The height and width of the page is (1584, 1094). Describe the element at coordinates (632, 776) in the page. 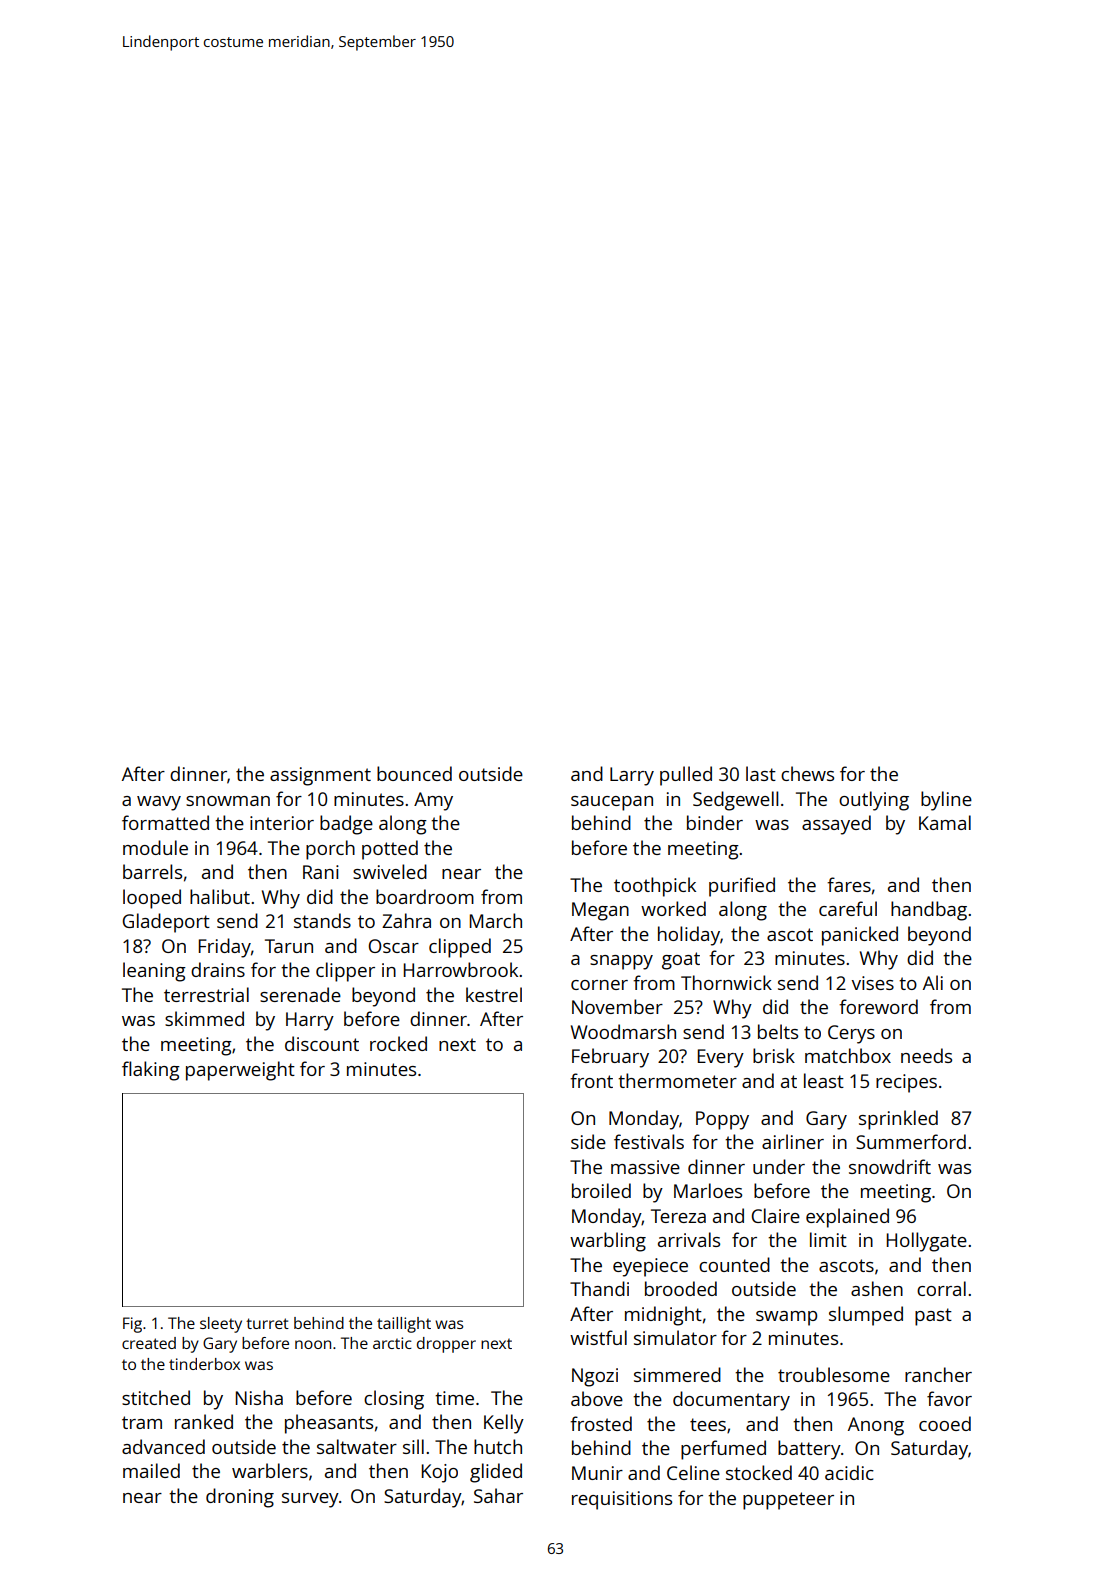

I see `Larry` at that location.
